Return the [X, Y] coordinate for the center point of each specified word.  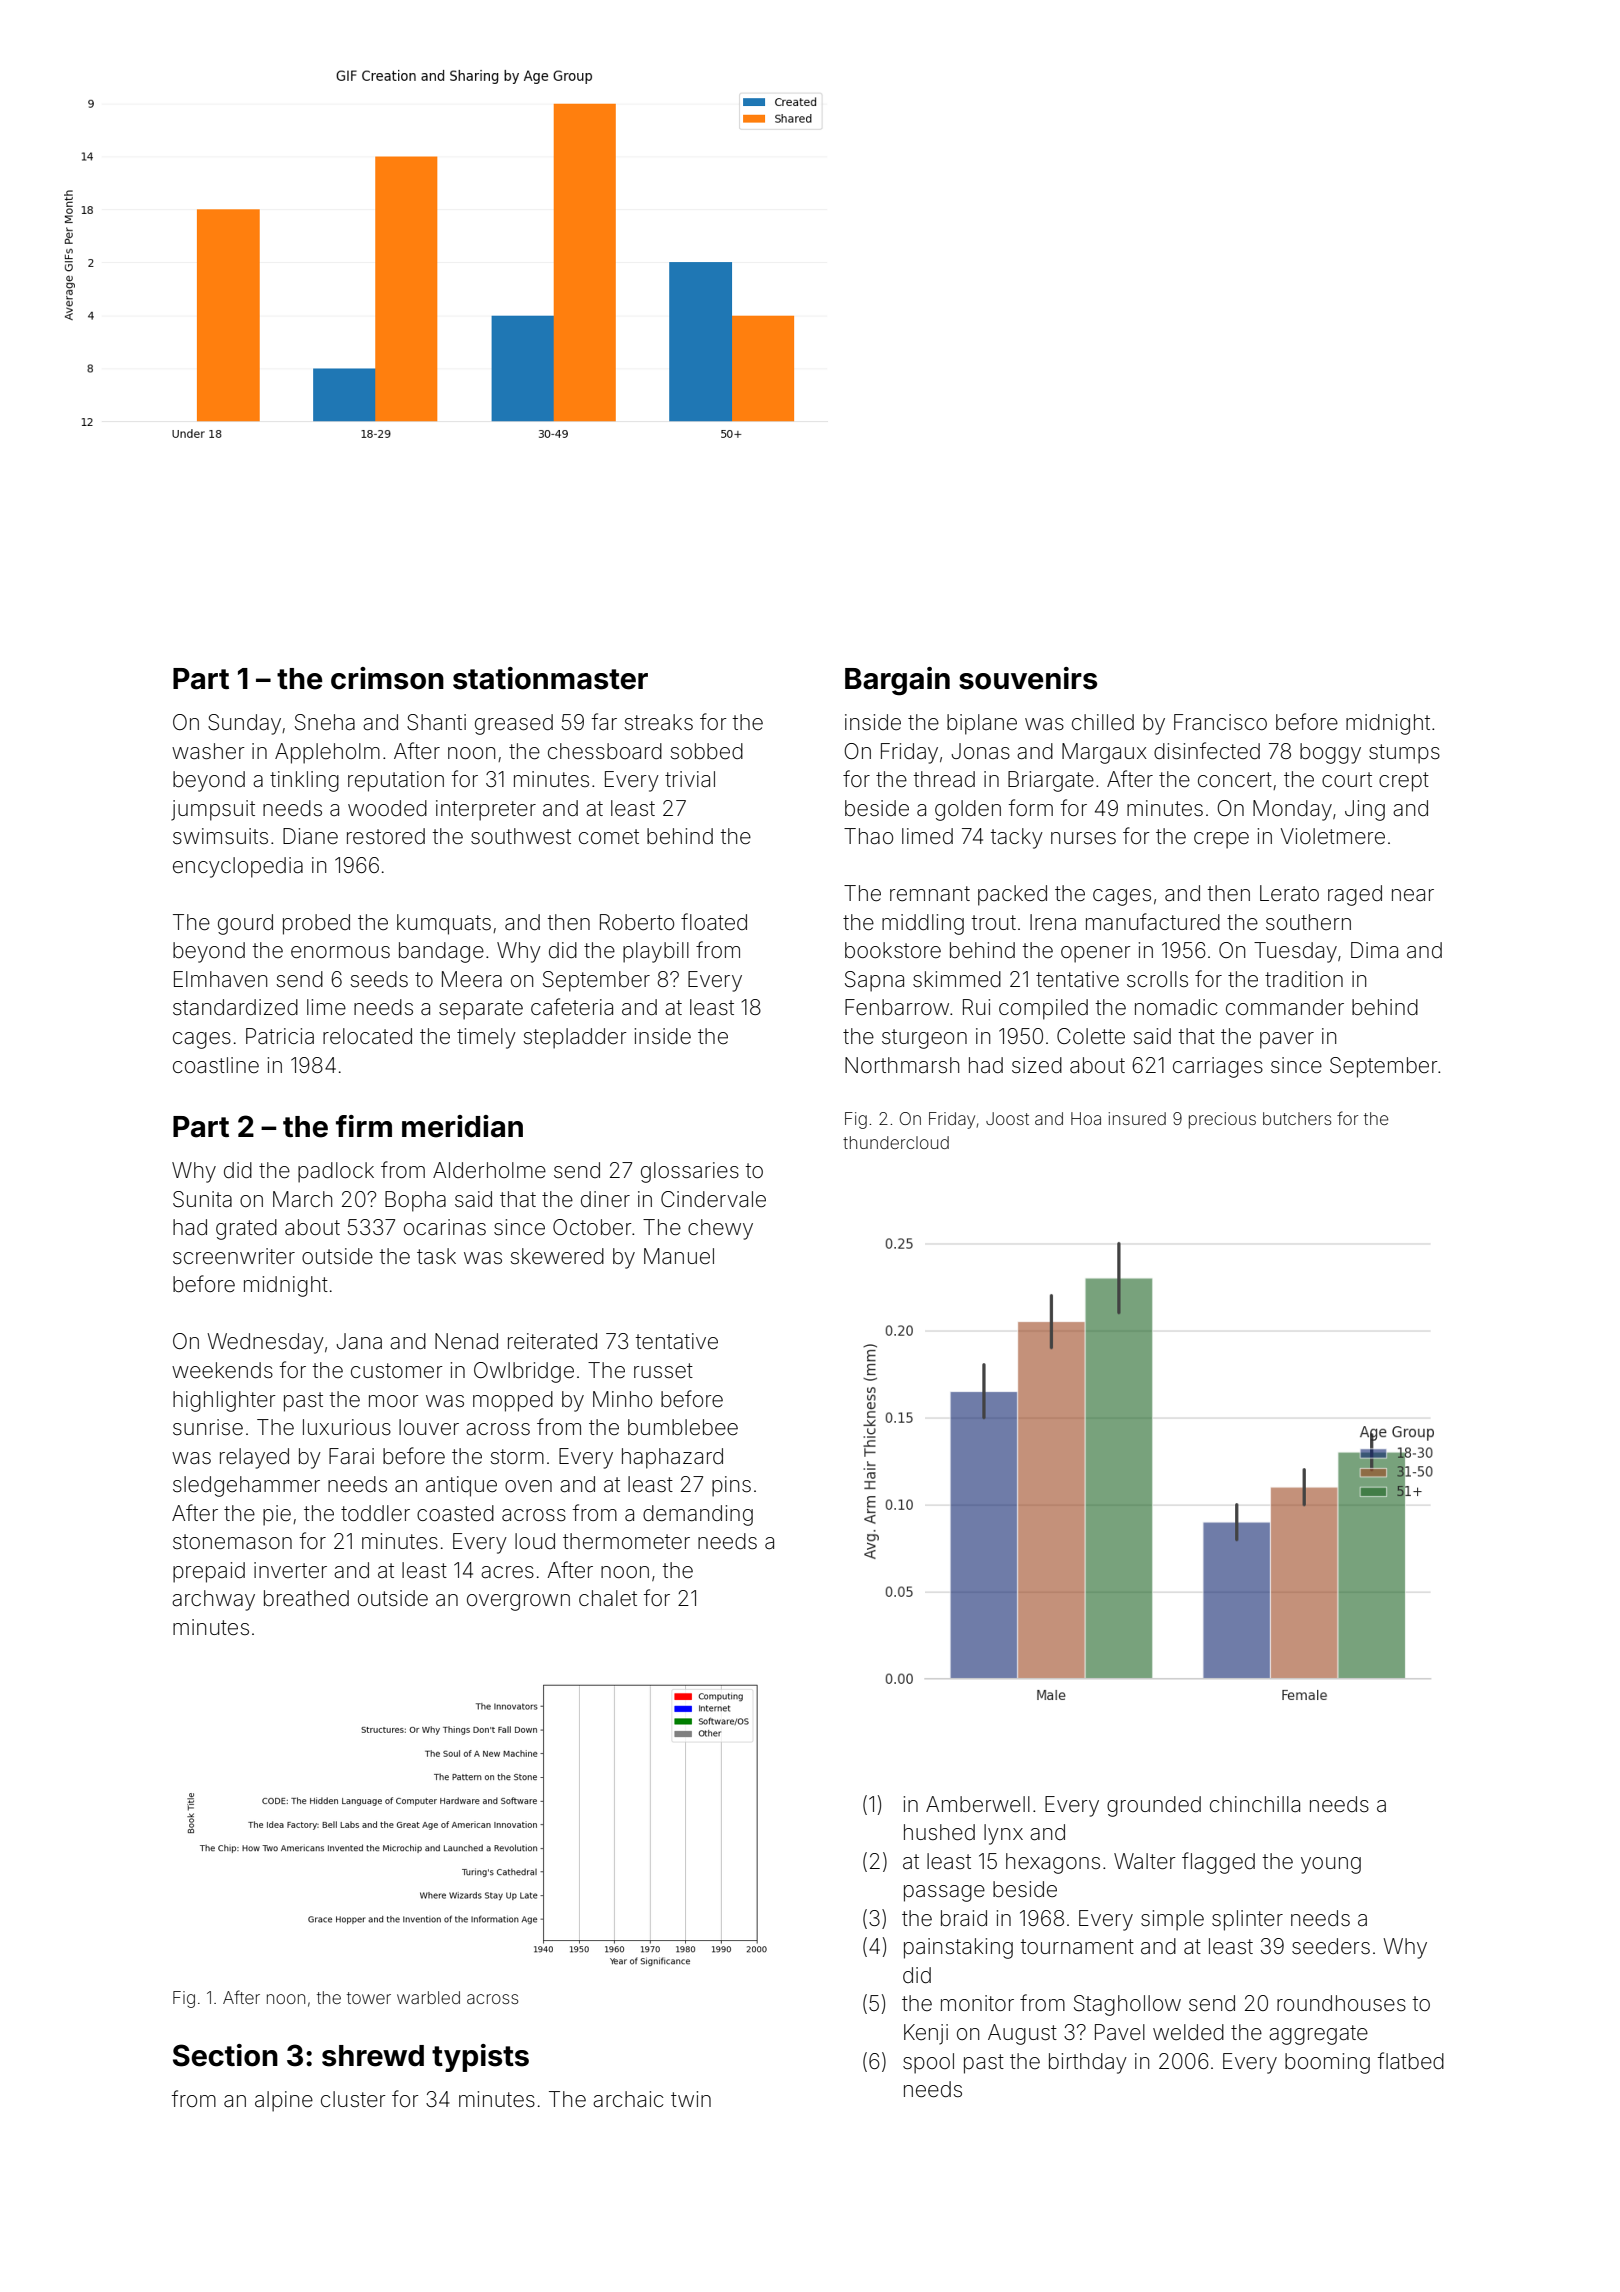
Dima [1374, 950]
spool [928, 2063]
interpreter [486, 810]
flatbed [1411, 2061]
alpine [284, 2101]
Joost [1007, 1118]
